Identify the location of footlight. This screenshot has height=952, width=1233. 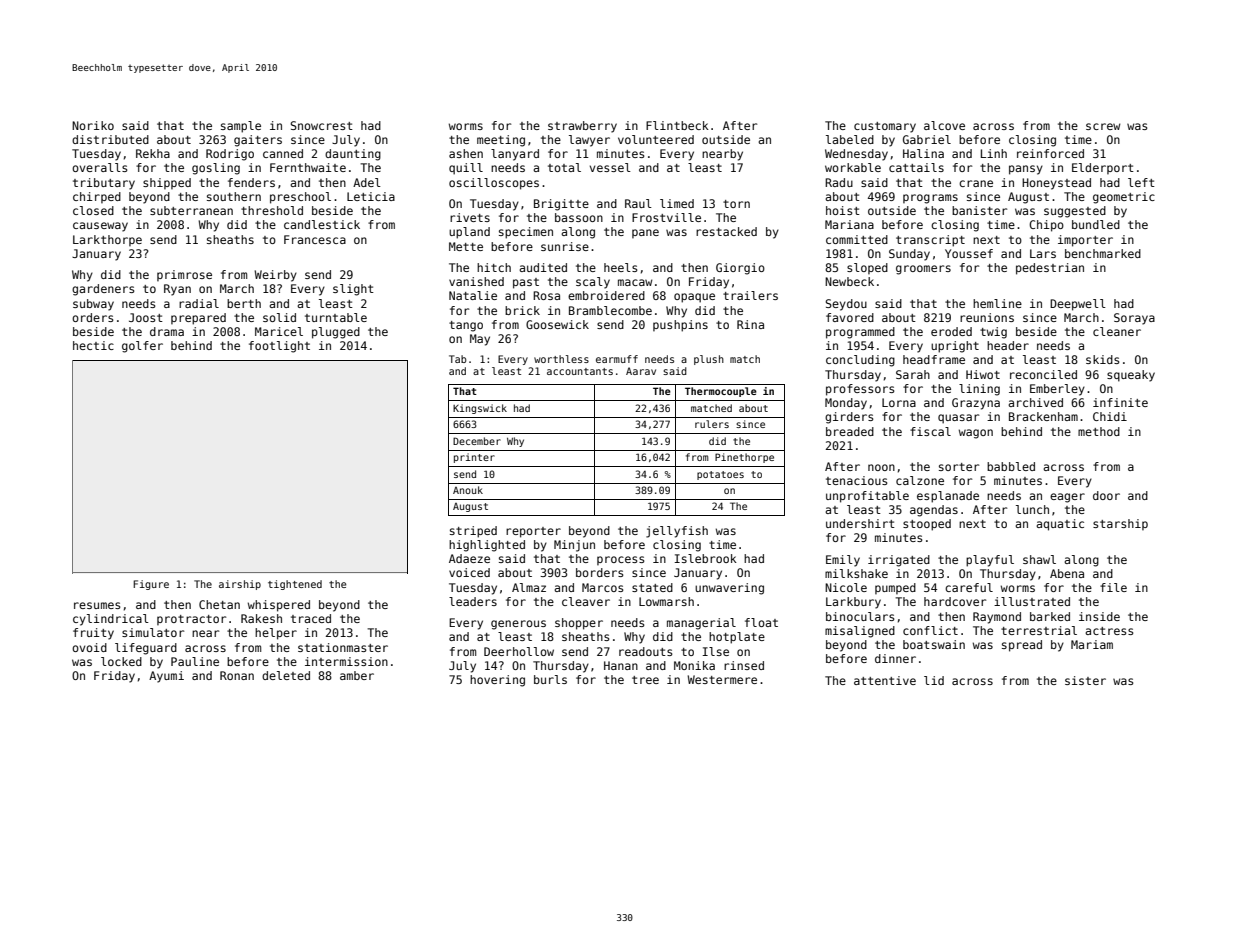
(279, 347).
